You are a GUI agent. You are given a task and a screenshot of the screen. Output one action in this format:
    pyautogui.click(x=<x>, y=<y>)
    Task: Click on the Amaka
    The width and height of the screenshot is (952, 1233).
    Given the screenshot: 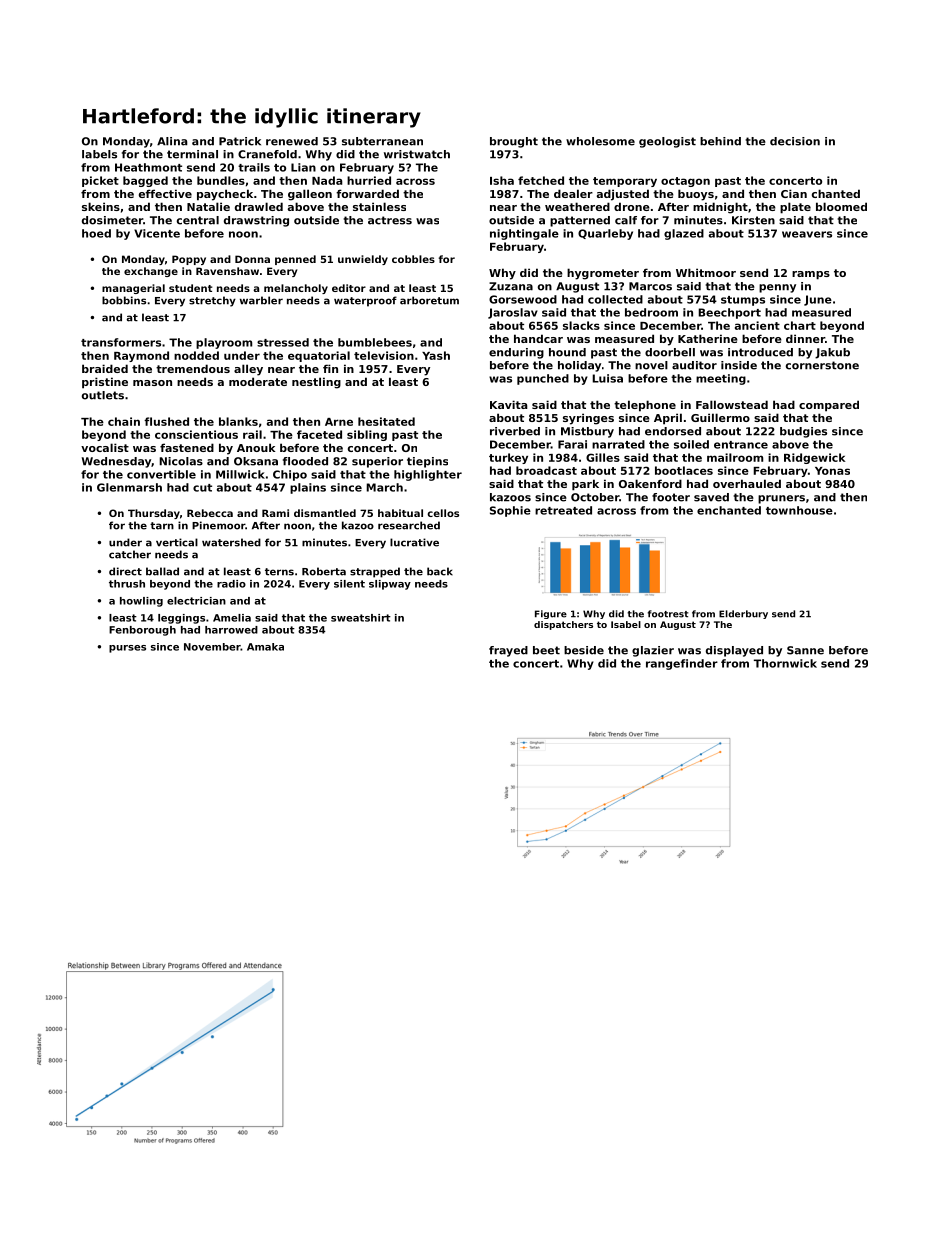 What is the action you would take?
    pyautogui.click(x=265, y=647)
